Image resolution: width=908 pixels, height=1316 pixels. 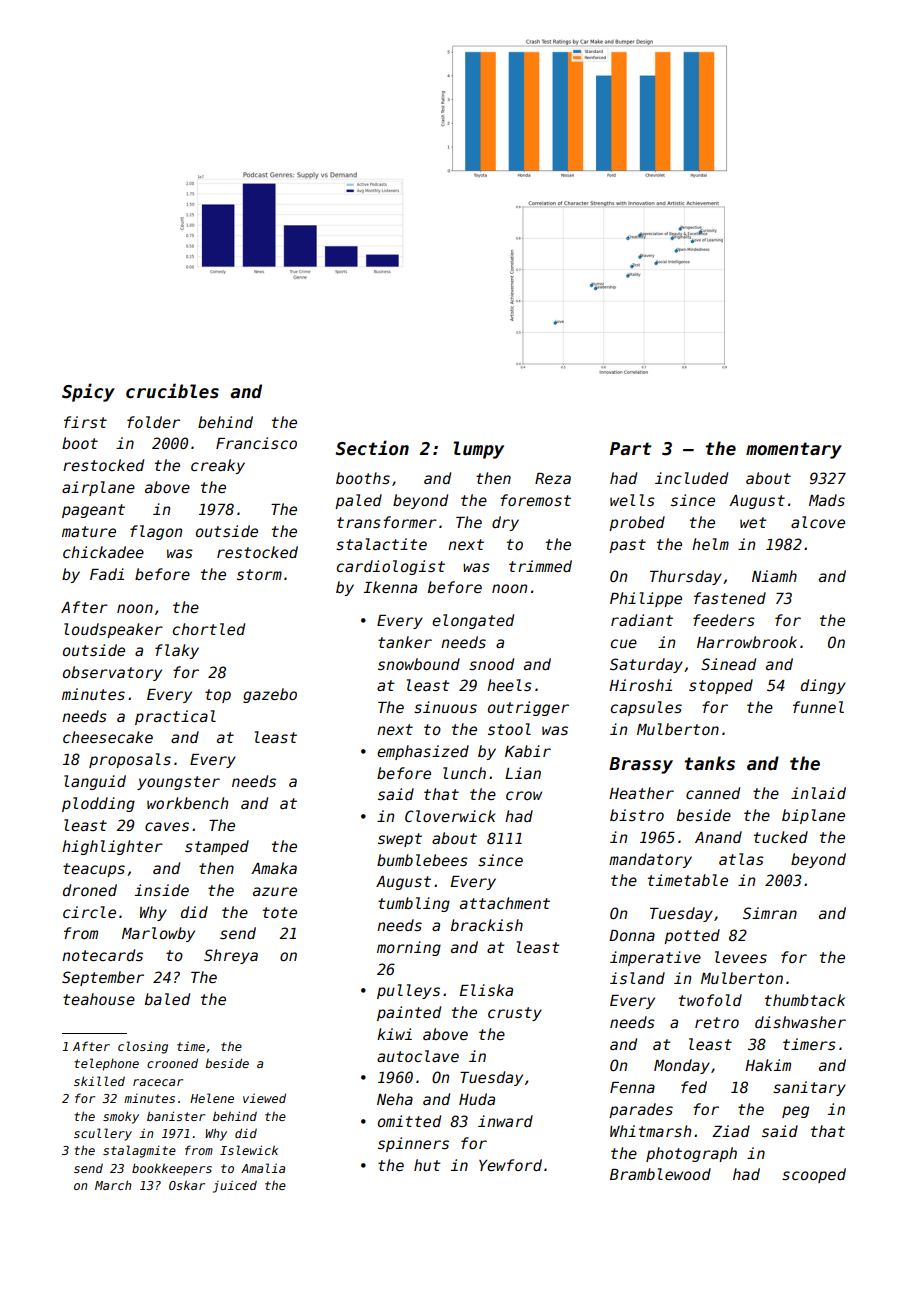 I want to click on Whitmarsh, so click(x=650, y=1131).
